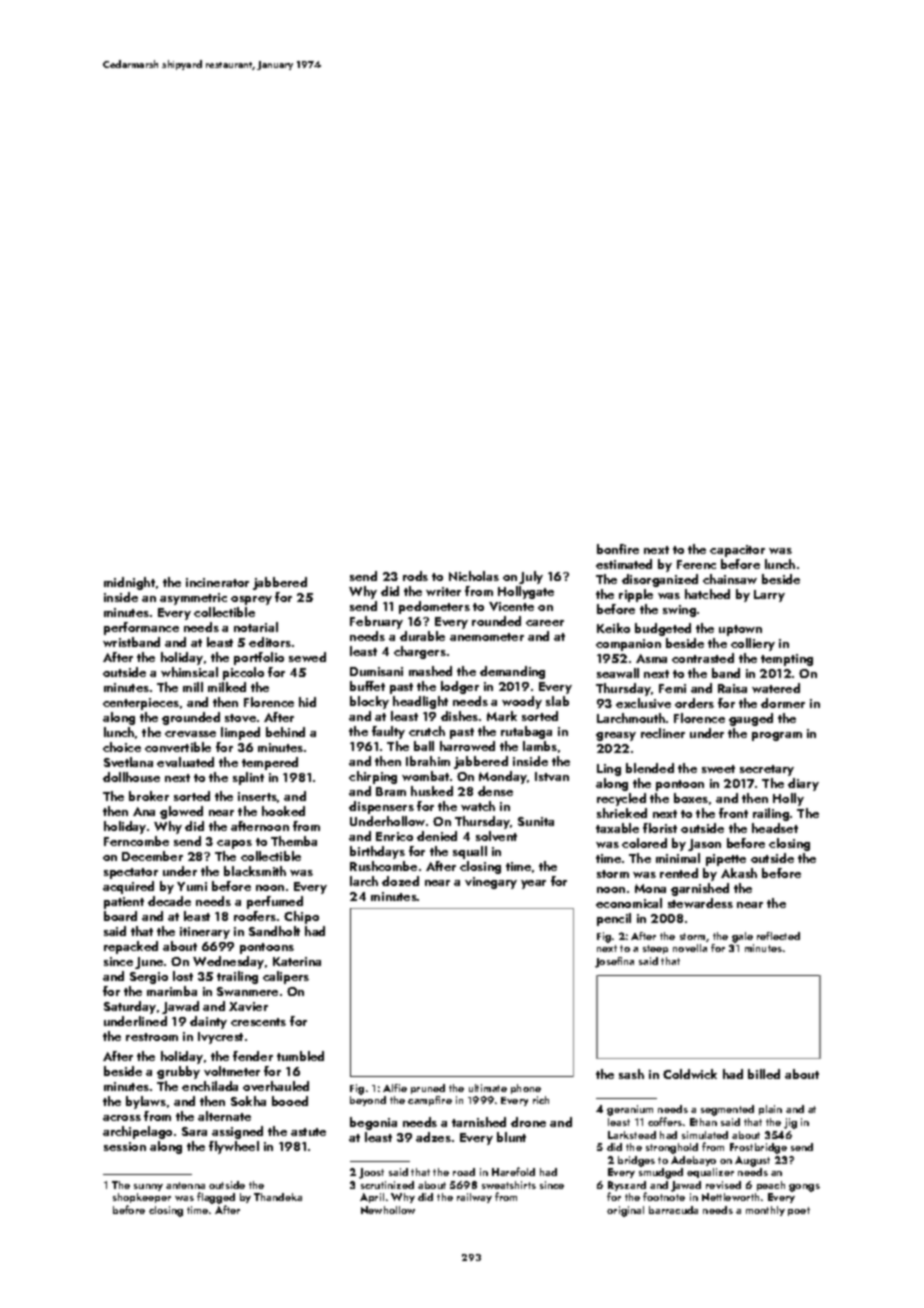 This document has width=924, height=1308. What do you see at coordinates (152, 1037) in the document?
I see `restroom` at bounding box center [152, 1037].
